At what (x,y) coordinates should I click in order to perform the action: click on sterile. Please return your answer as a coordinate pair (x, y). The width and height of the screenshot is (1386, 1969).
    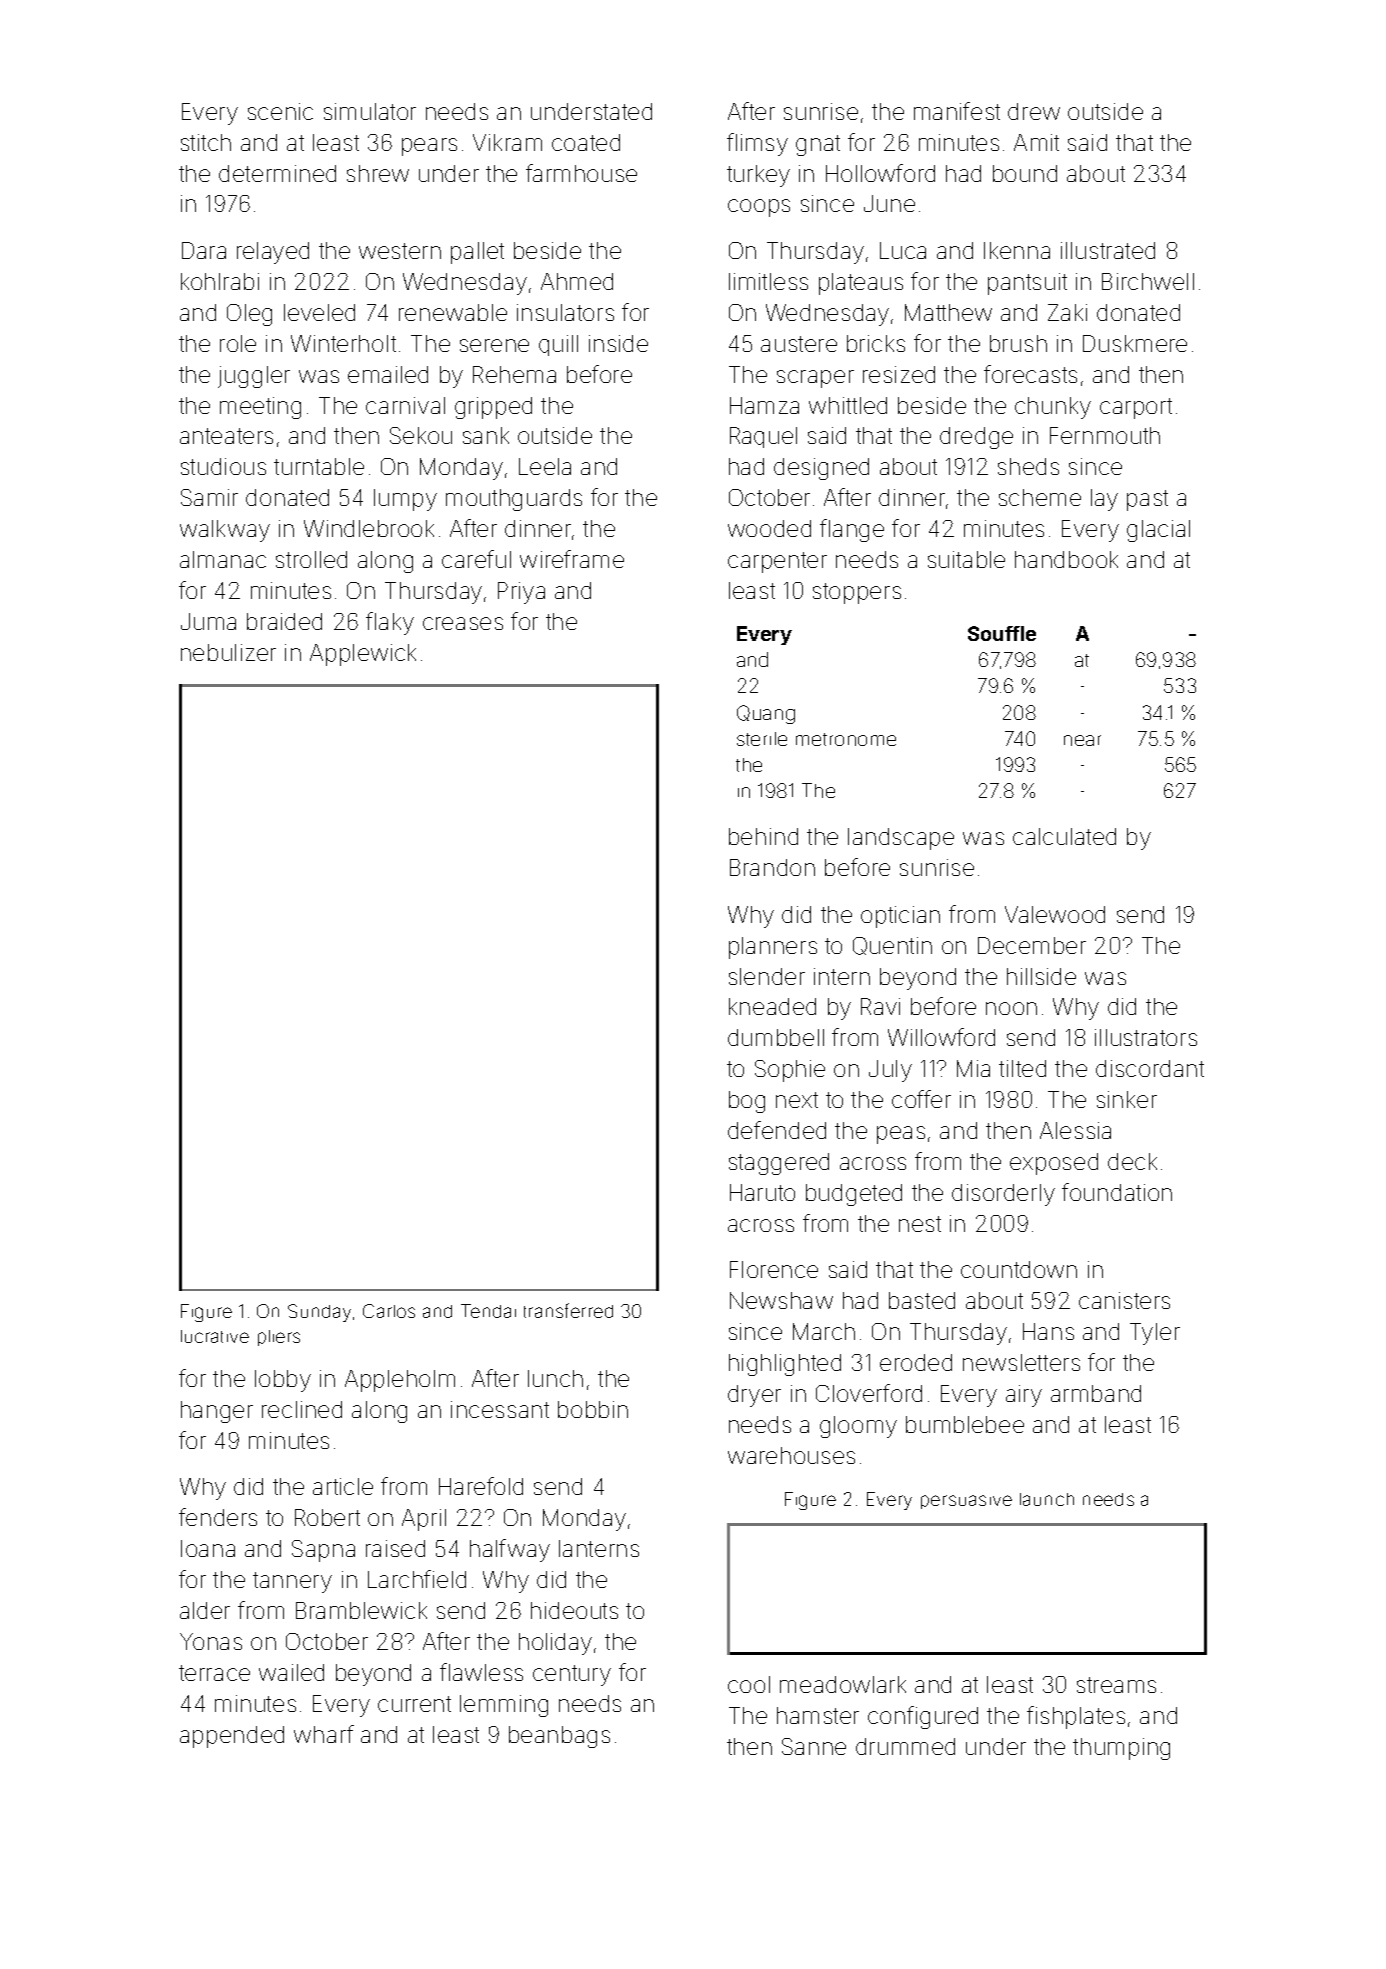
    Looking at the image, I should click on (762, 739).
